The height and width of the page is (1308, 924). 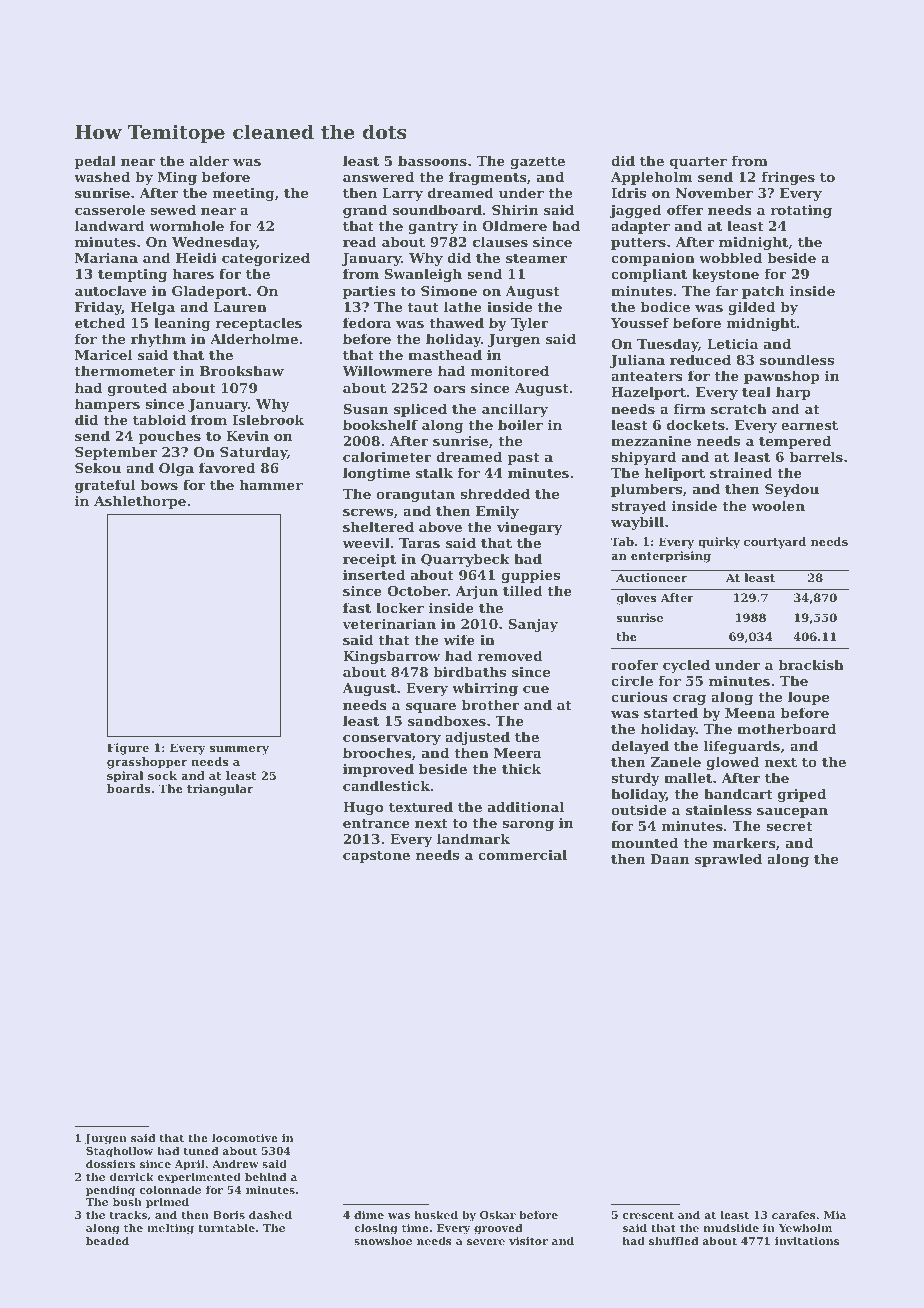 I want to click on conservatory, so click(x=392, y=739).
